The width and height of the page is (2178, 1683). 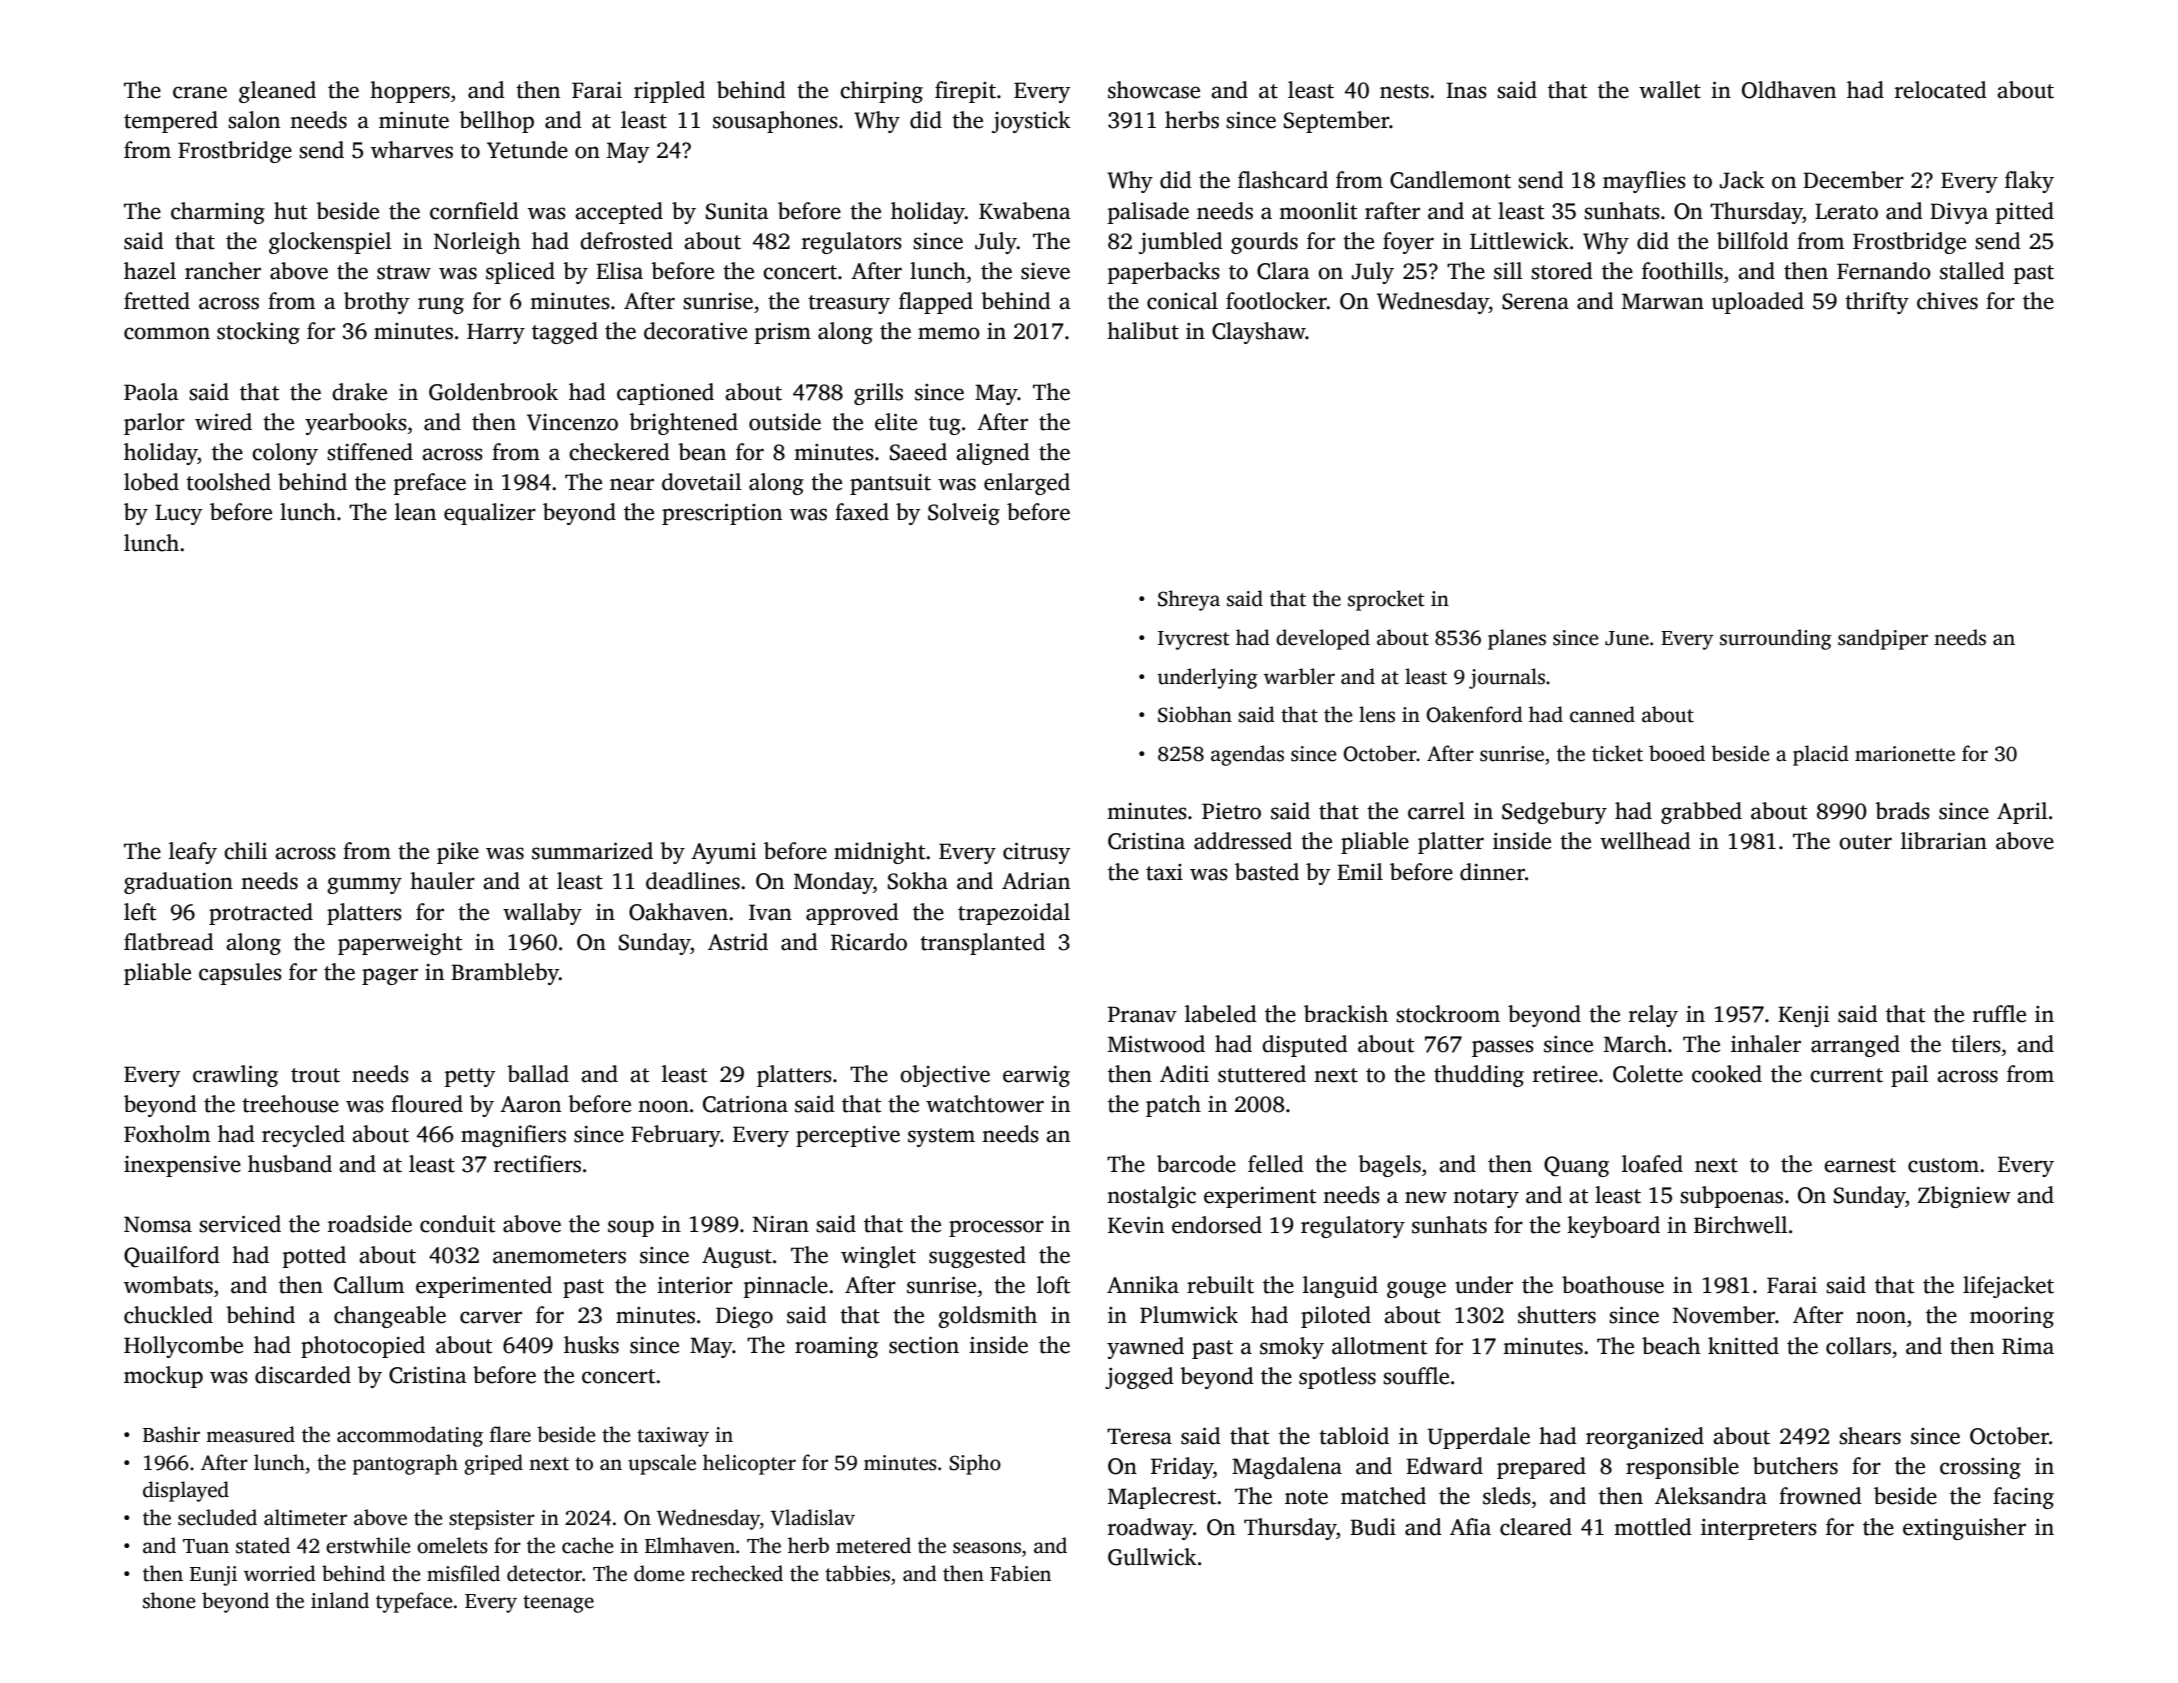 I want to click on processor, so click(x=996, y=1228).
